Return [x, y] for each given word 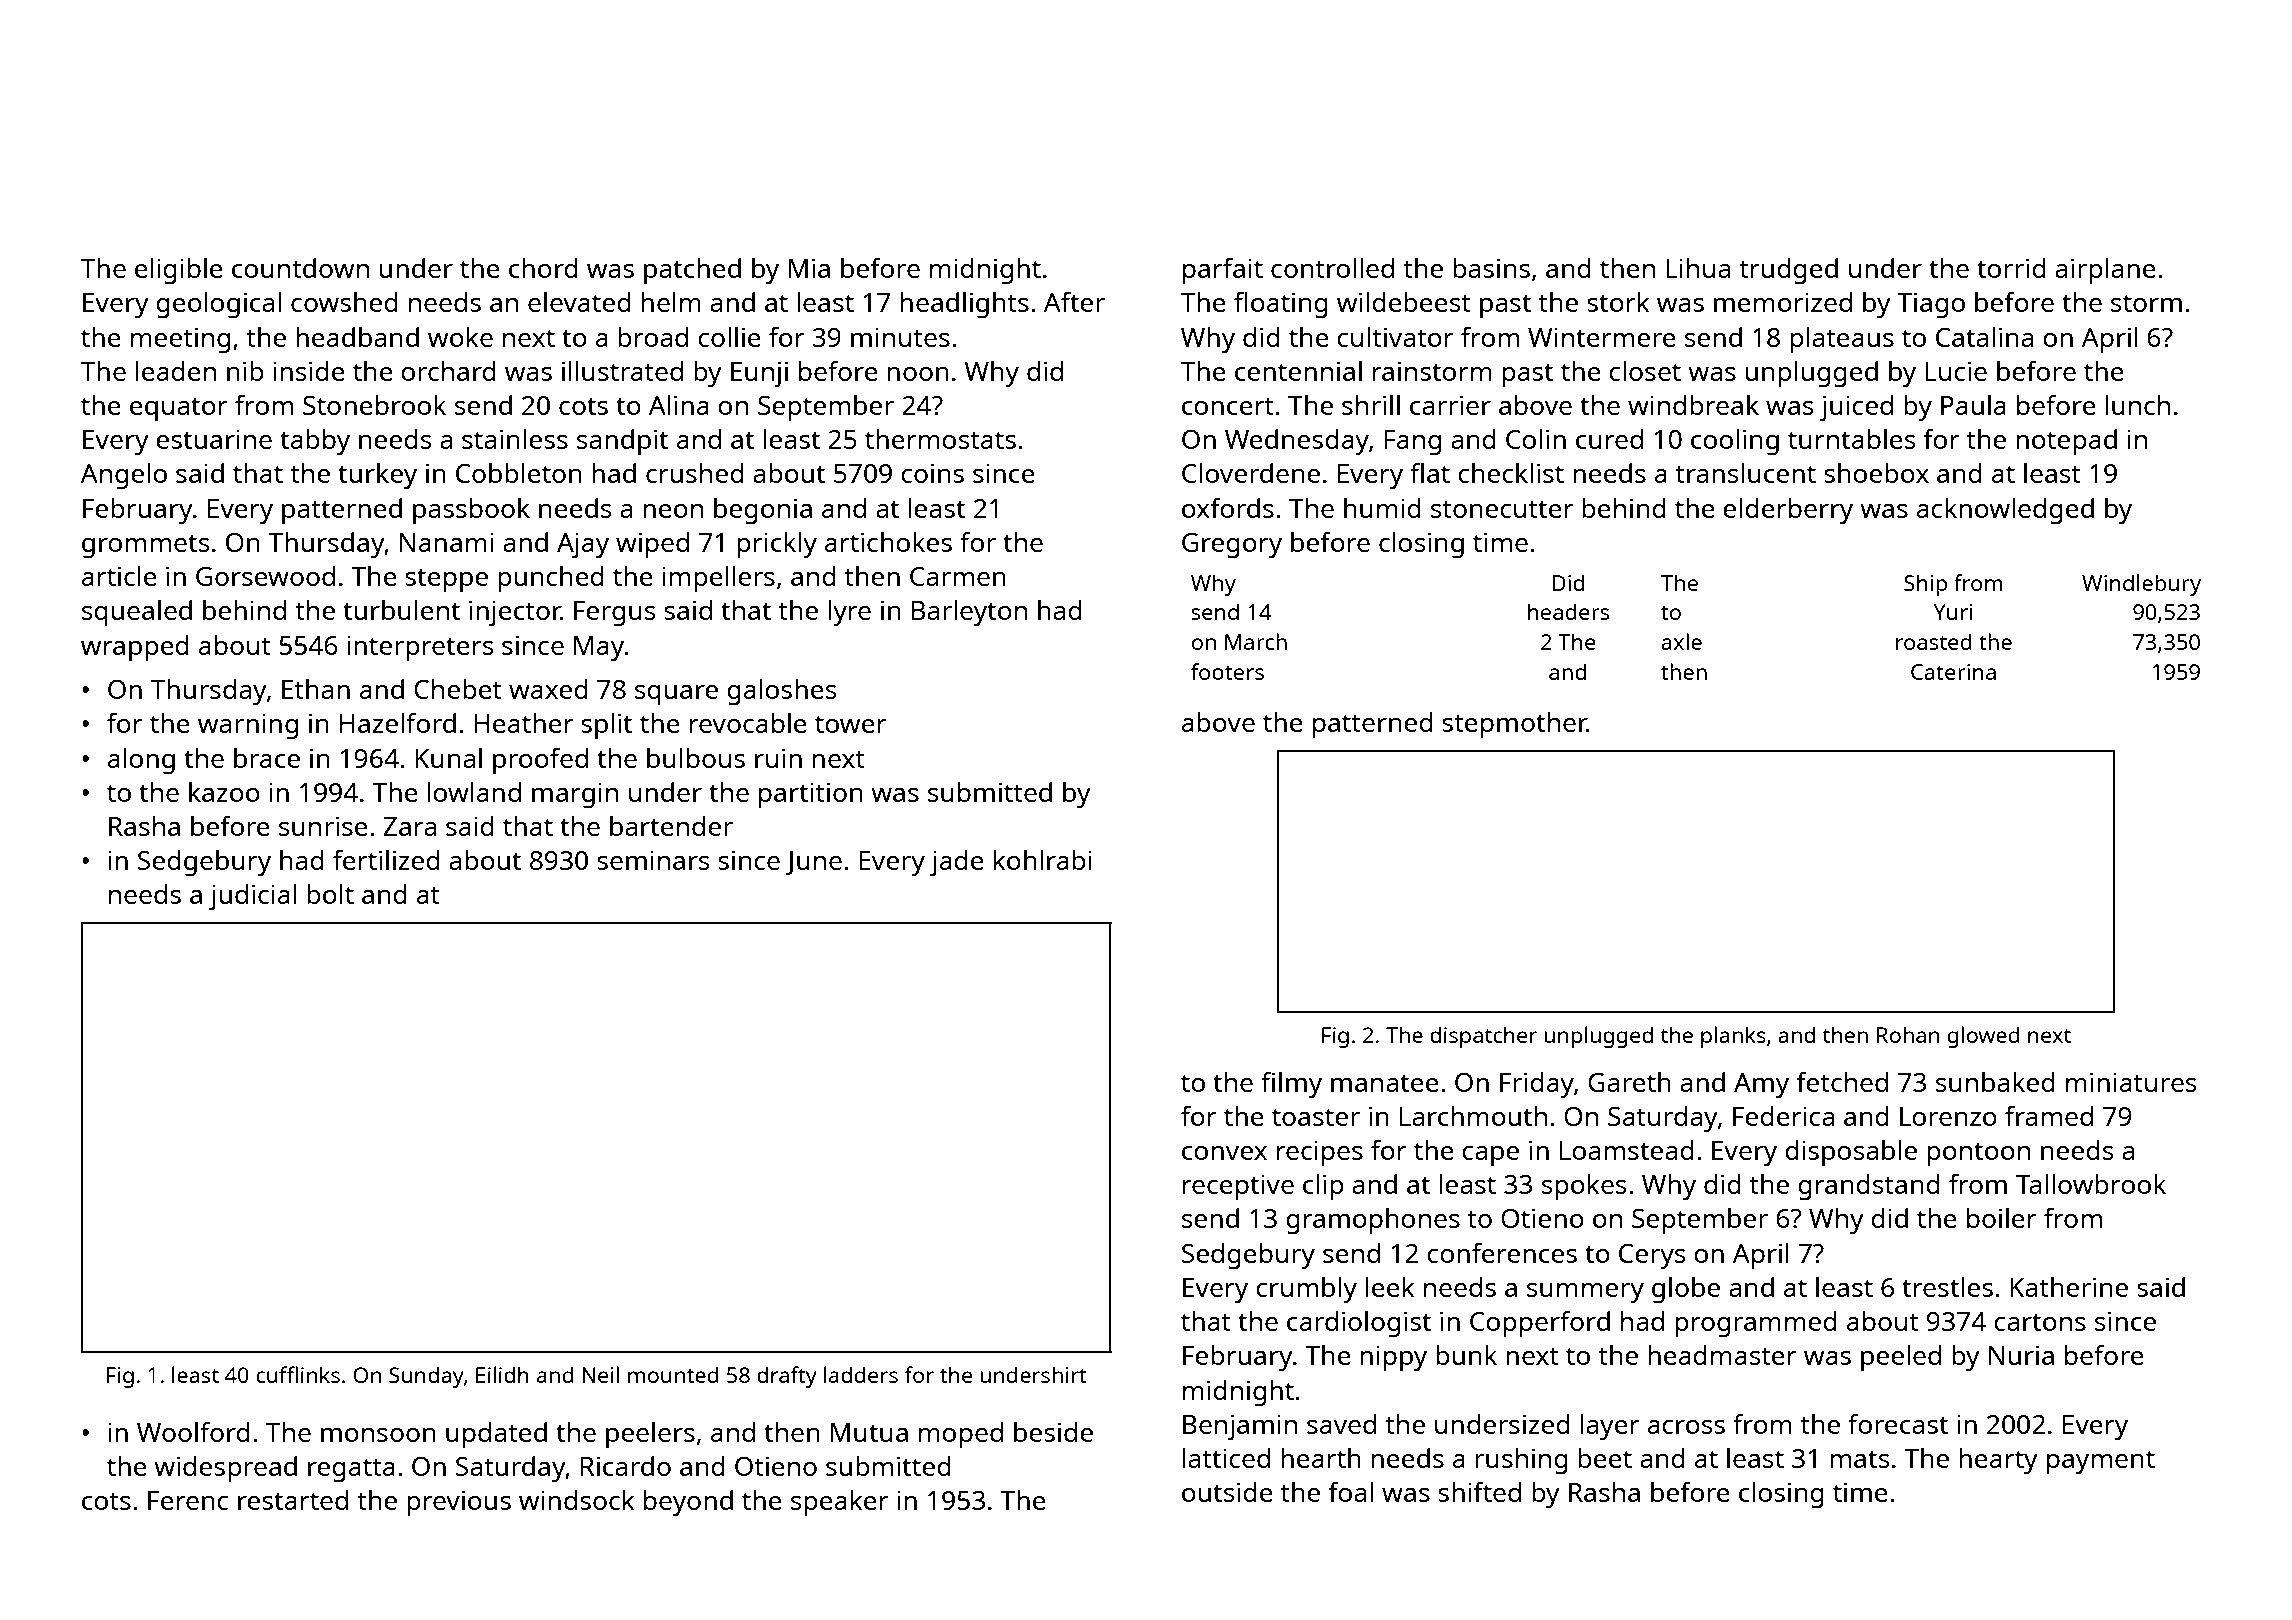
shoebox [1876, 473]
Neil [600, 1374]
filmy [1291, 1084]
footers [1227, 671]
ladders [861, 1374]
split [606, 726]
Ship [1925, 585]
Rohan [1908, 1034]
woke [460, 337]
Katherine [2069, 1287]
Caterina [1953, 672]
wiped [652, 545]
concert [1228, 406]
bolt [330, 894]
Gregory [1232, 545]
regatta [351, 1470]
